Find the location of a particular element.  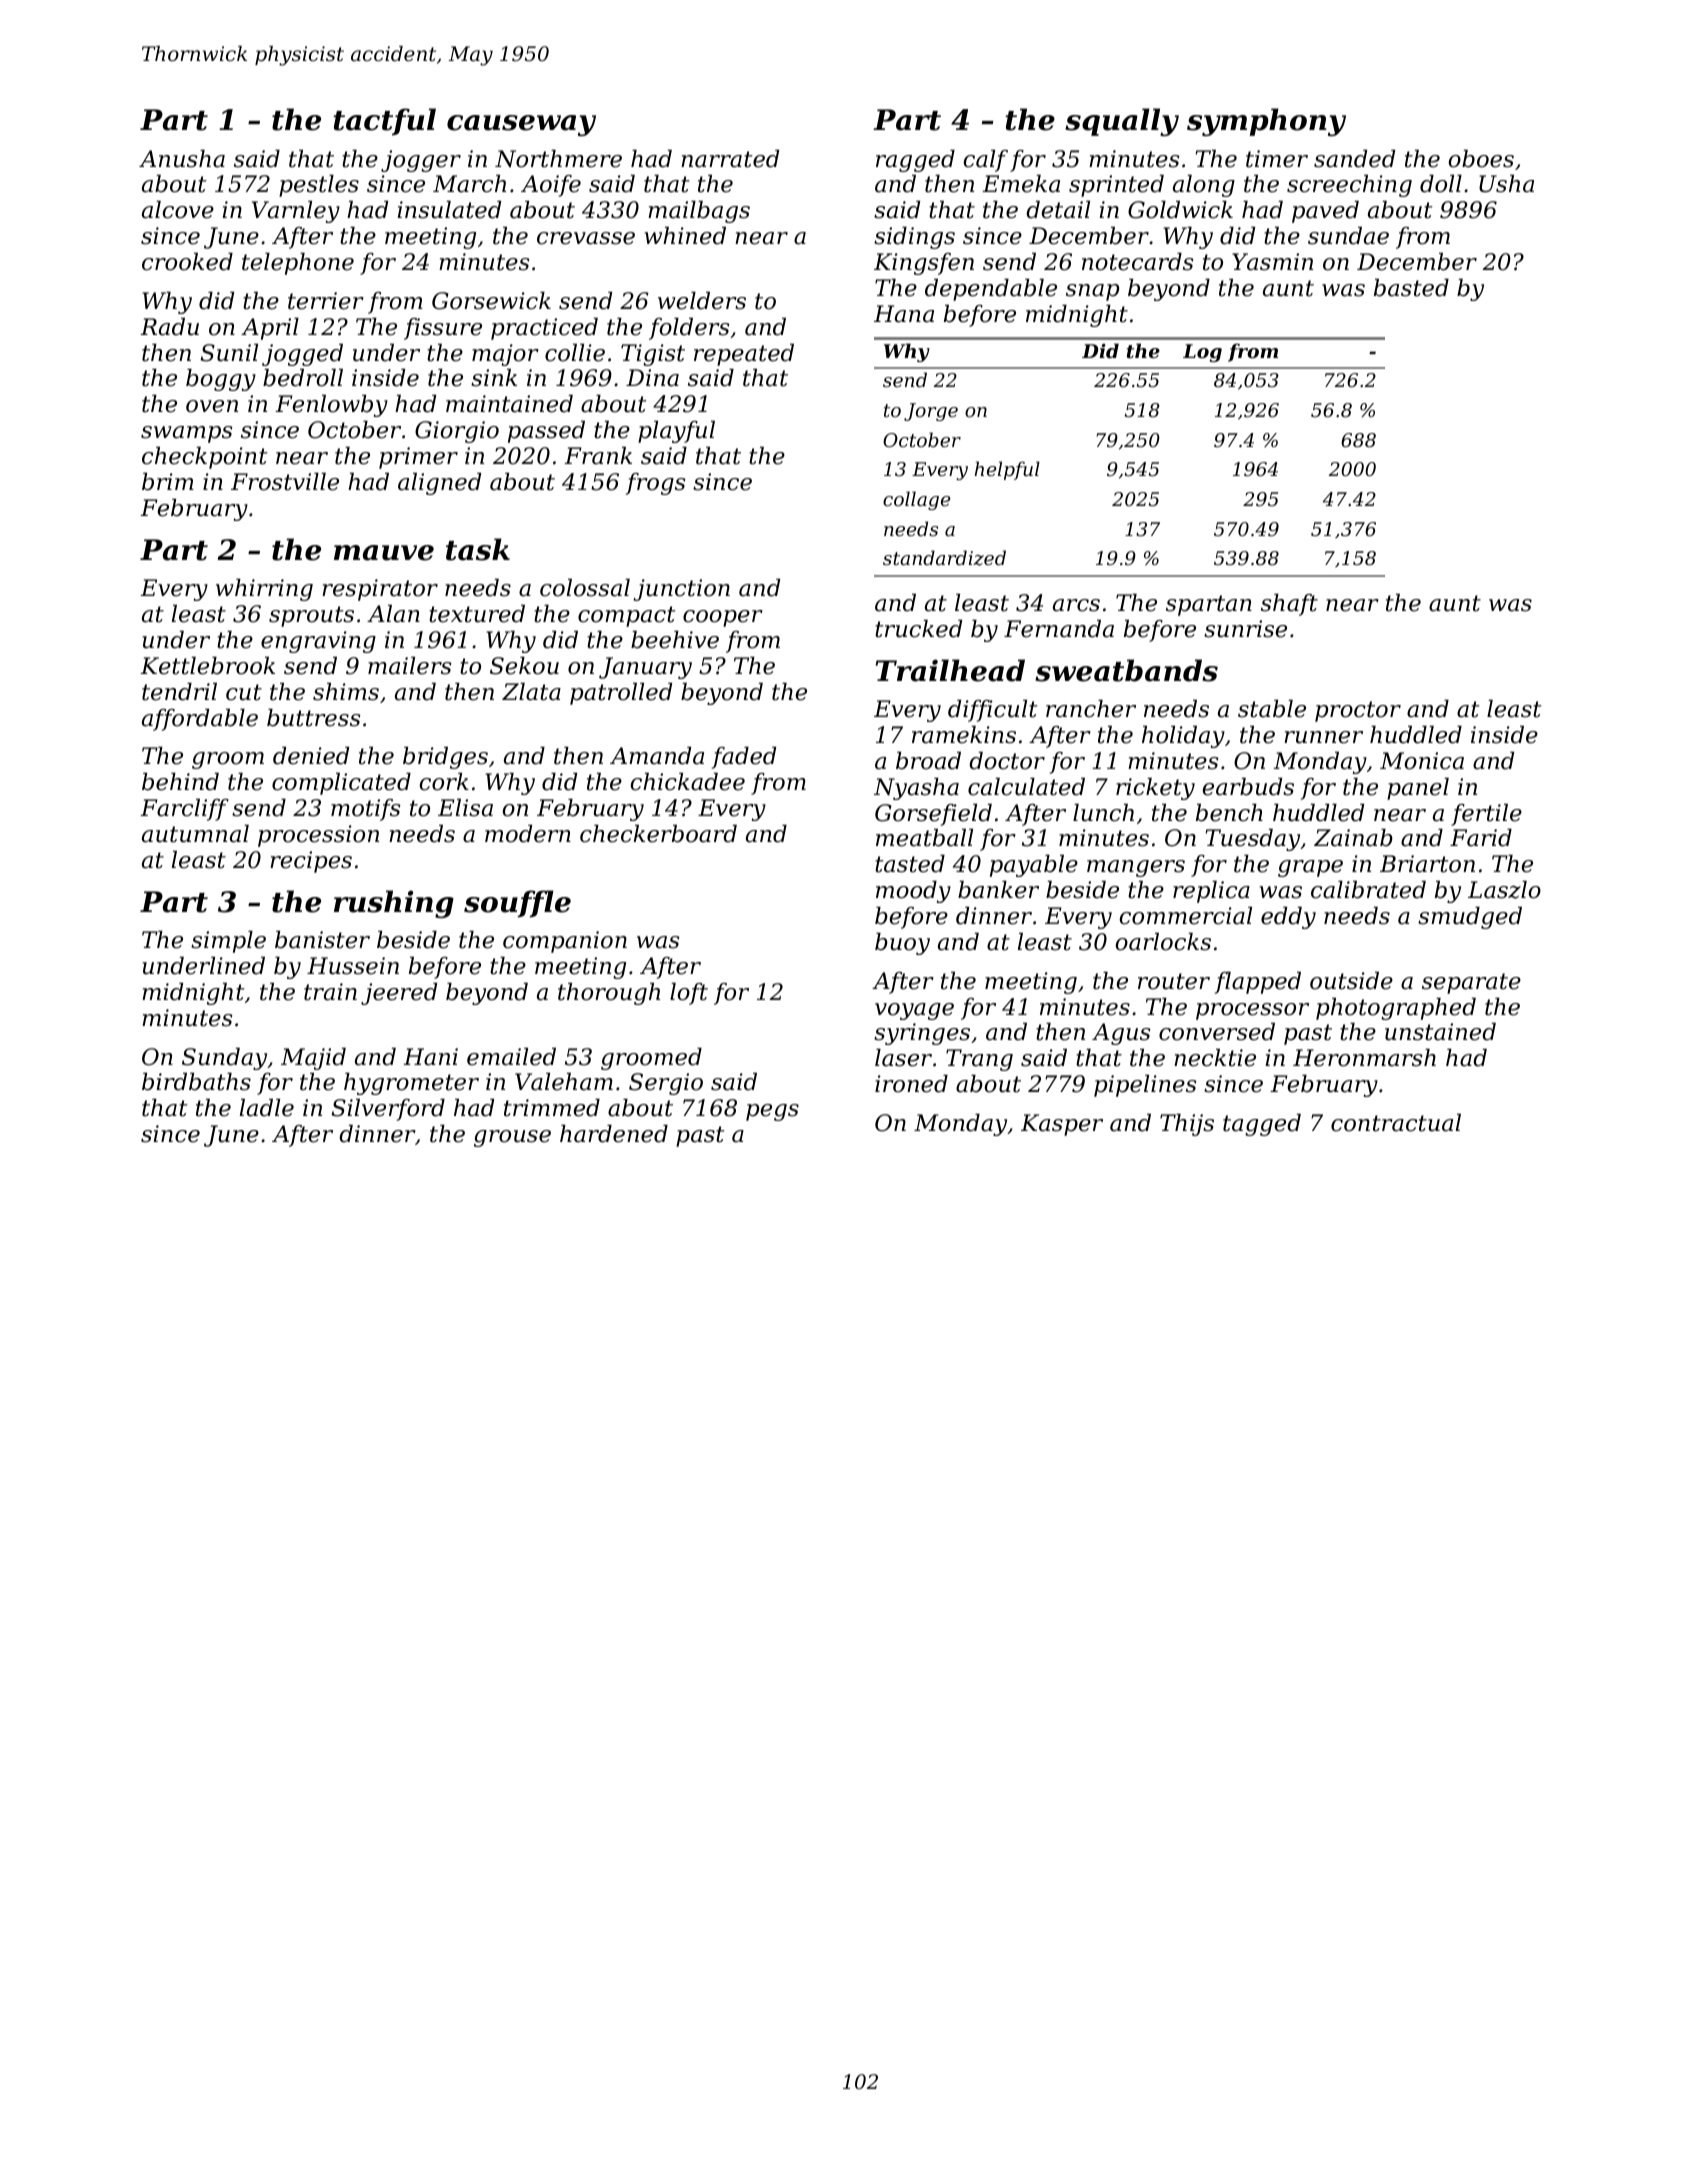

proctor is located at coordinates (1358, 711).
